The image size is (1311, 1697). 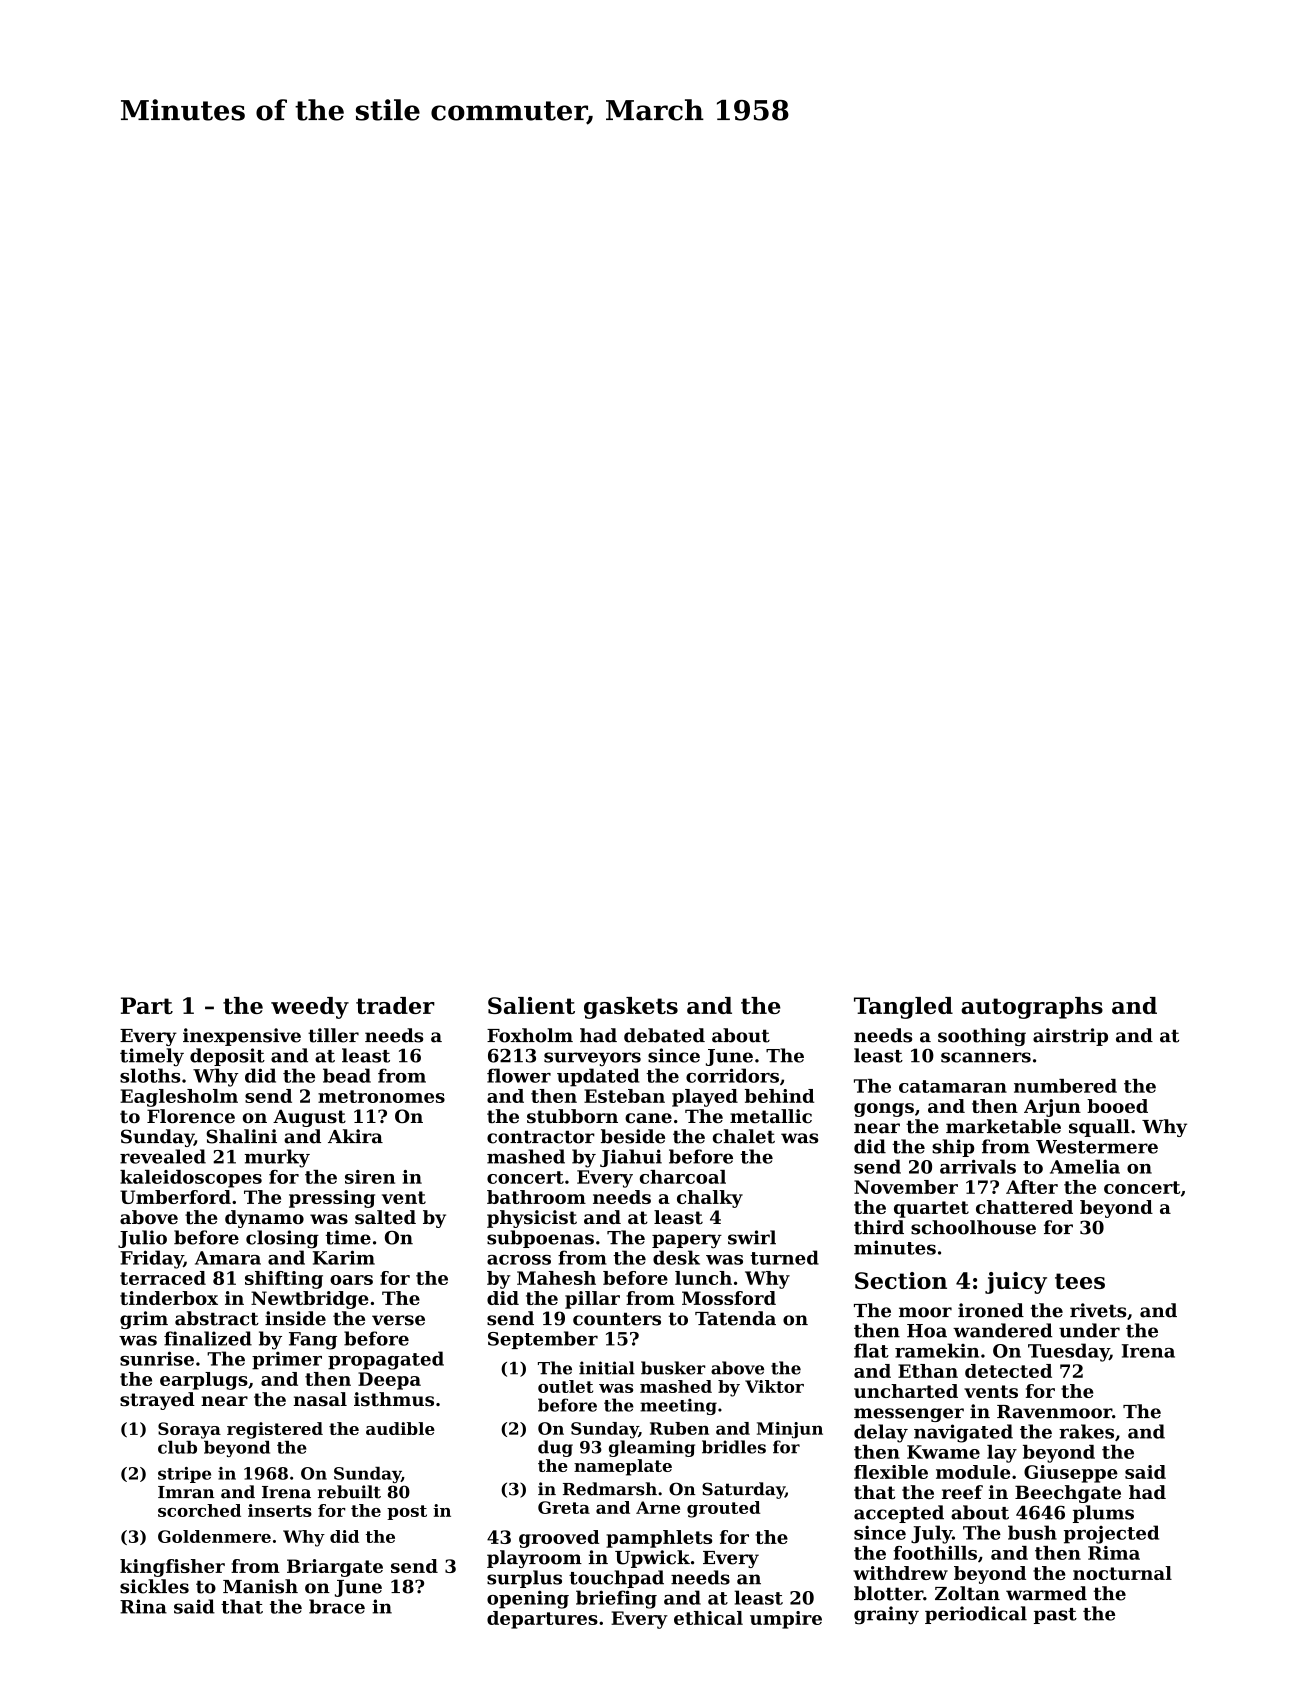 What do you see at coordinates (633, 1136) in the page?
I see `beside` at bounding box center [633, 1136].
